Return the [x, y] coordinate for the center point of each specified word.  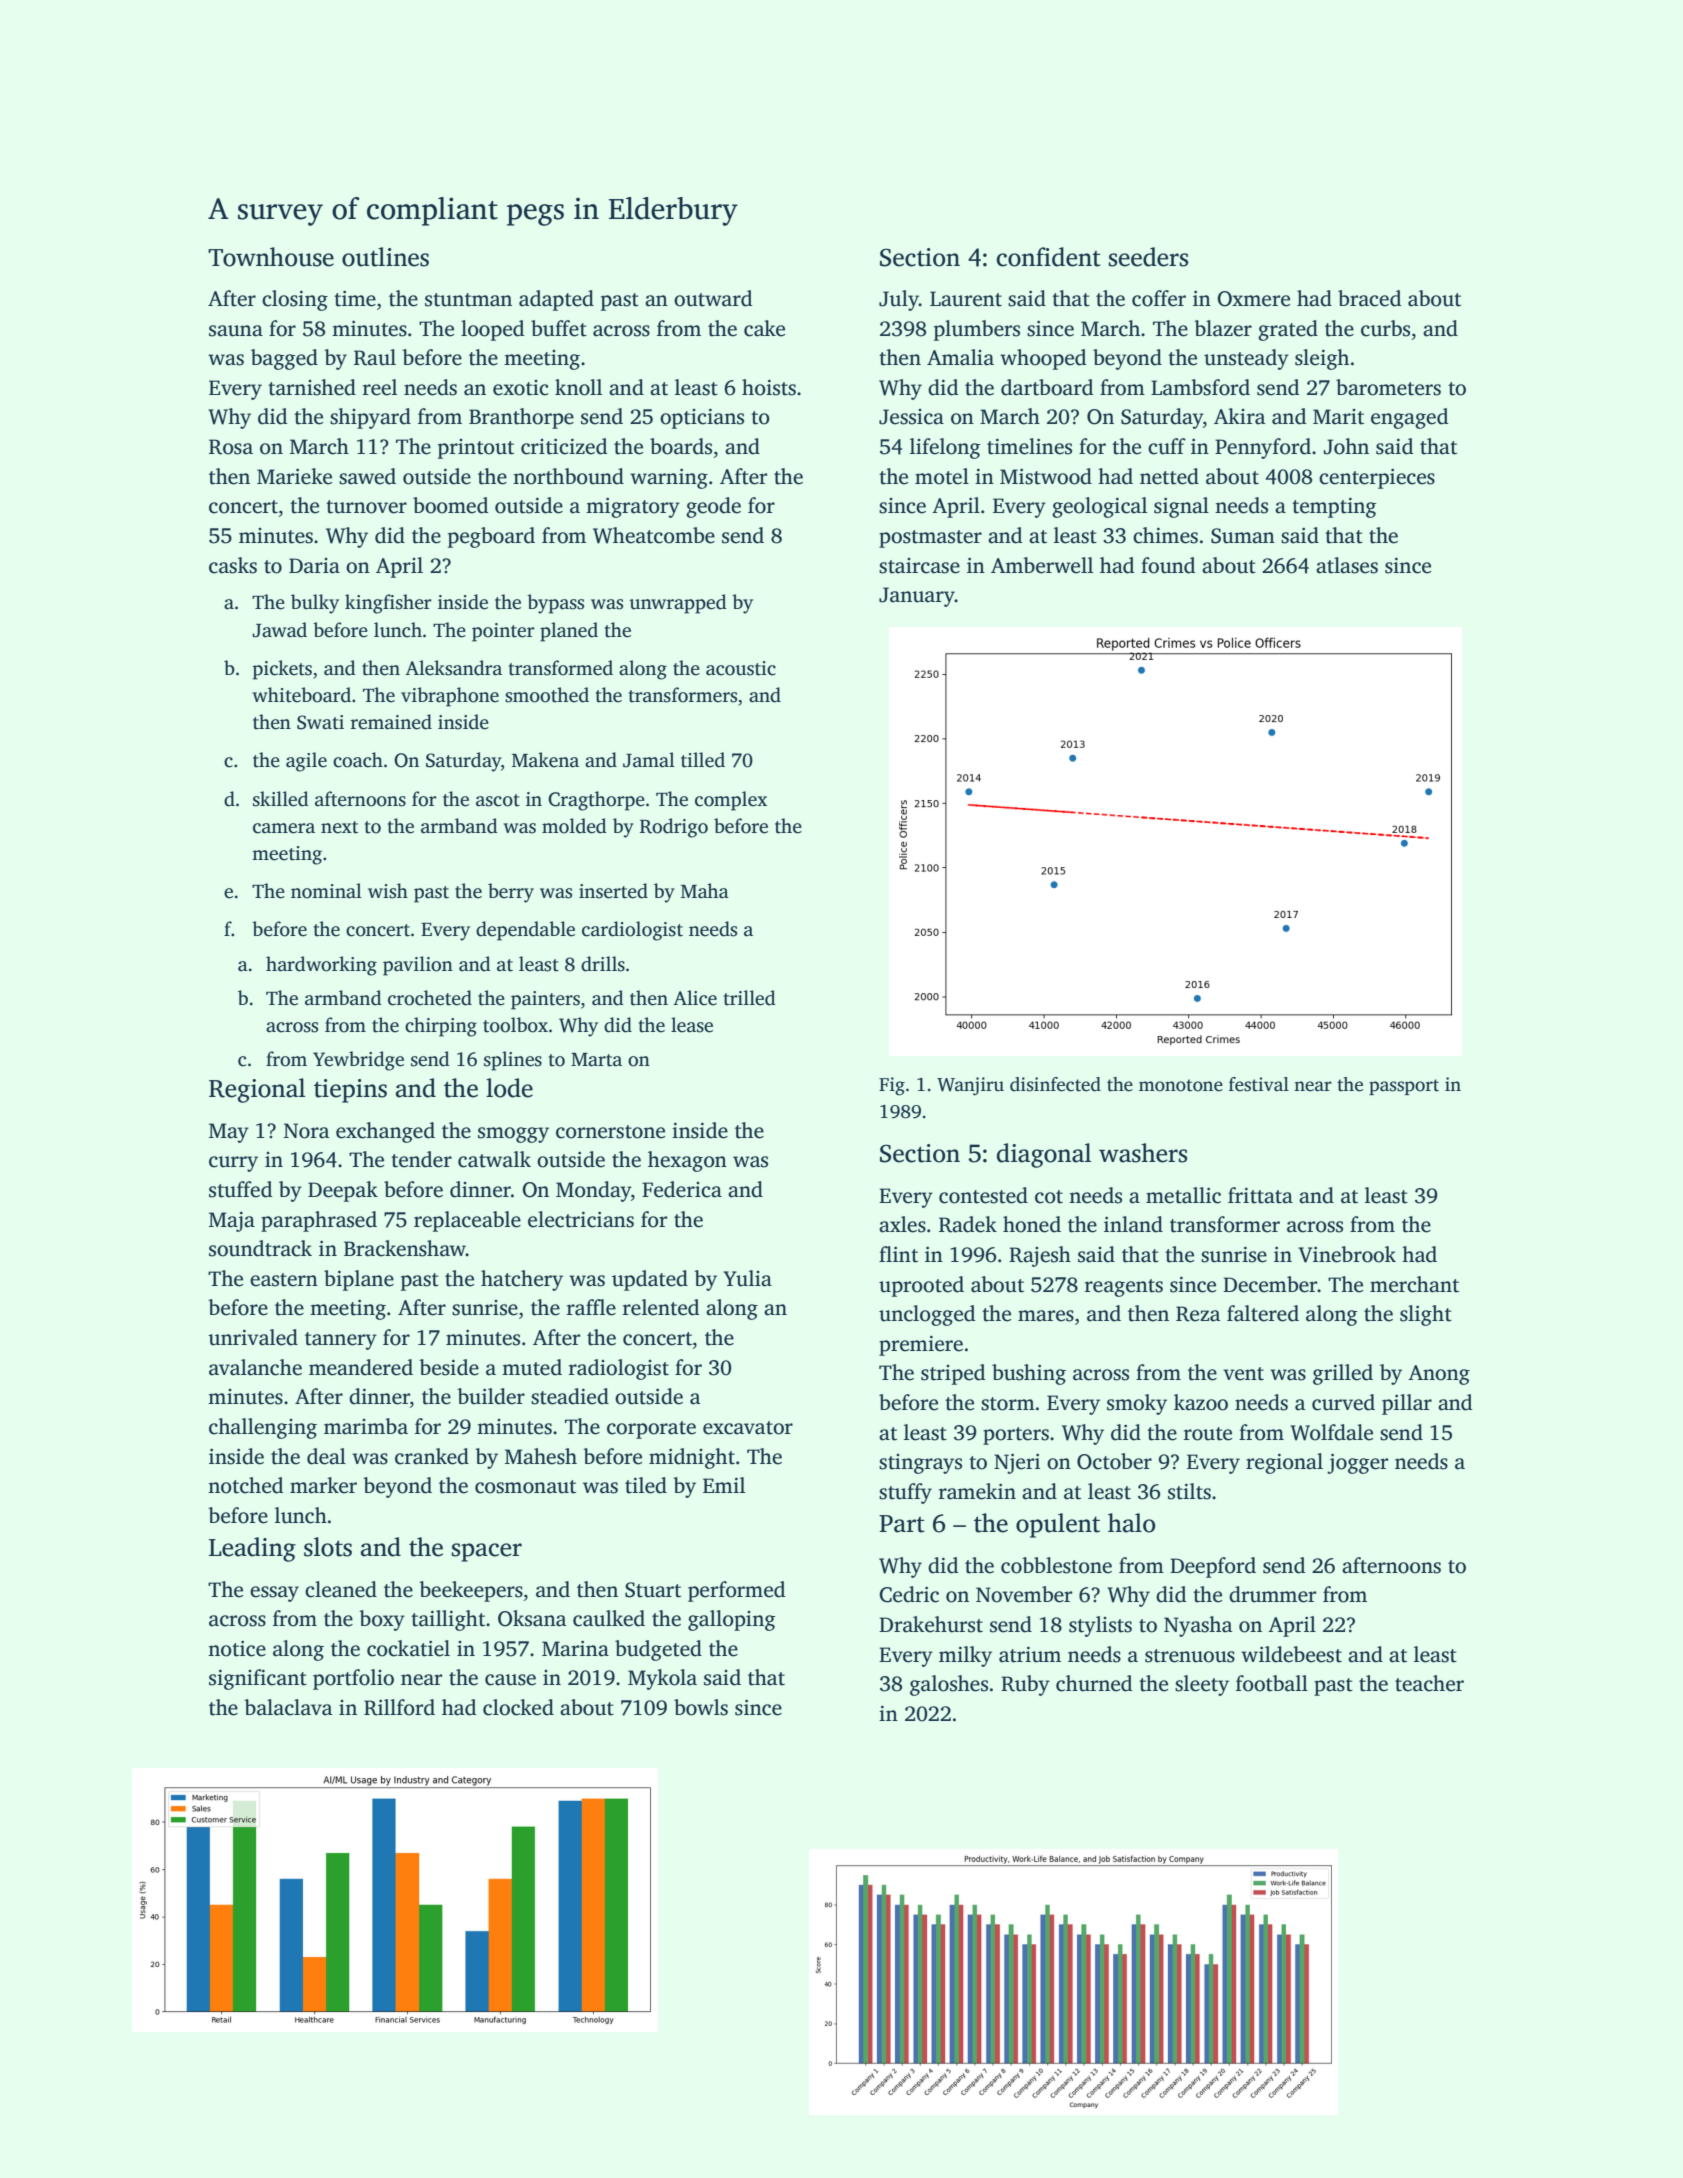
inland [1133, 1224]
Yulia [747, 1278]
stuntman [468, 300]
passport [1404, 1087]
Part [902, 1524]
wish [388, 891]
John [1346, 446]
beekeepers [471, 1591]
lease [692, 1025]
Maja [232, 1222]
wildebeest [1291, 1654]
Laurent [966, 299]
